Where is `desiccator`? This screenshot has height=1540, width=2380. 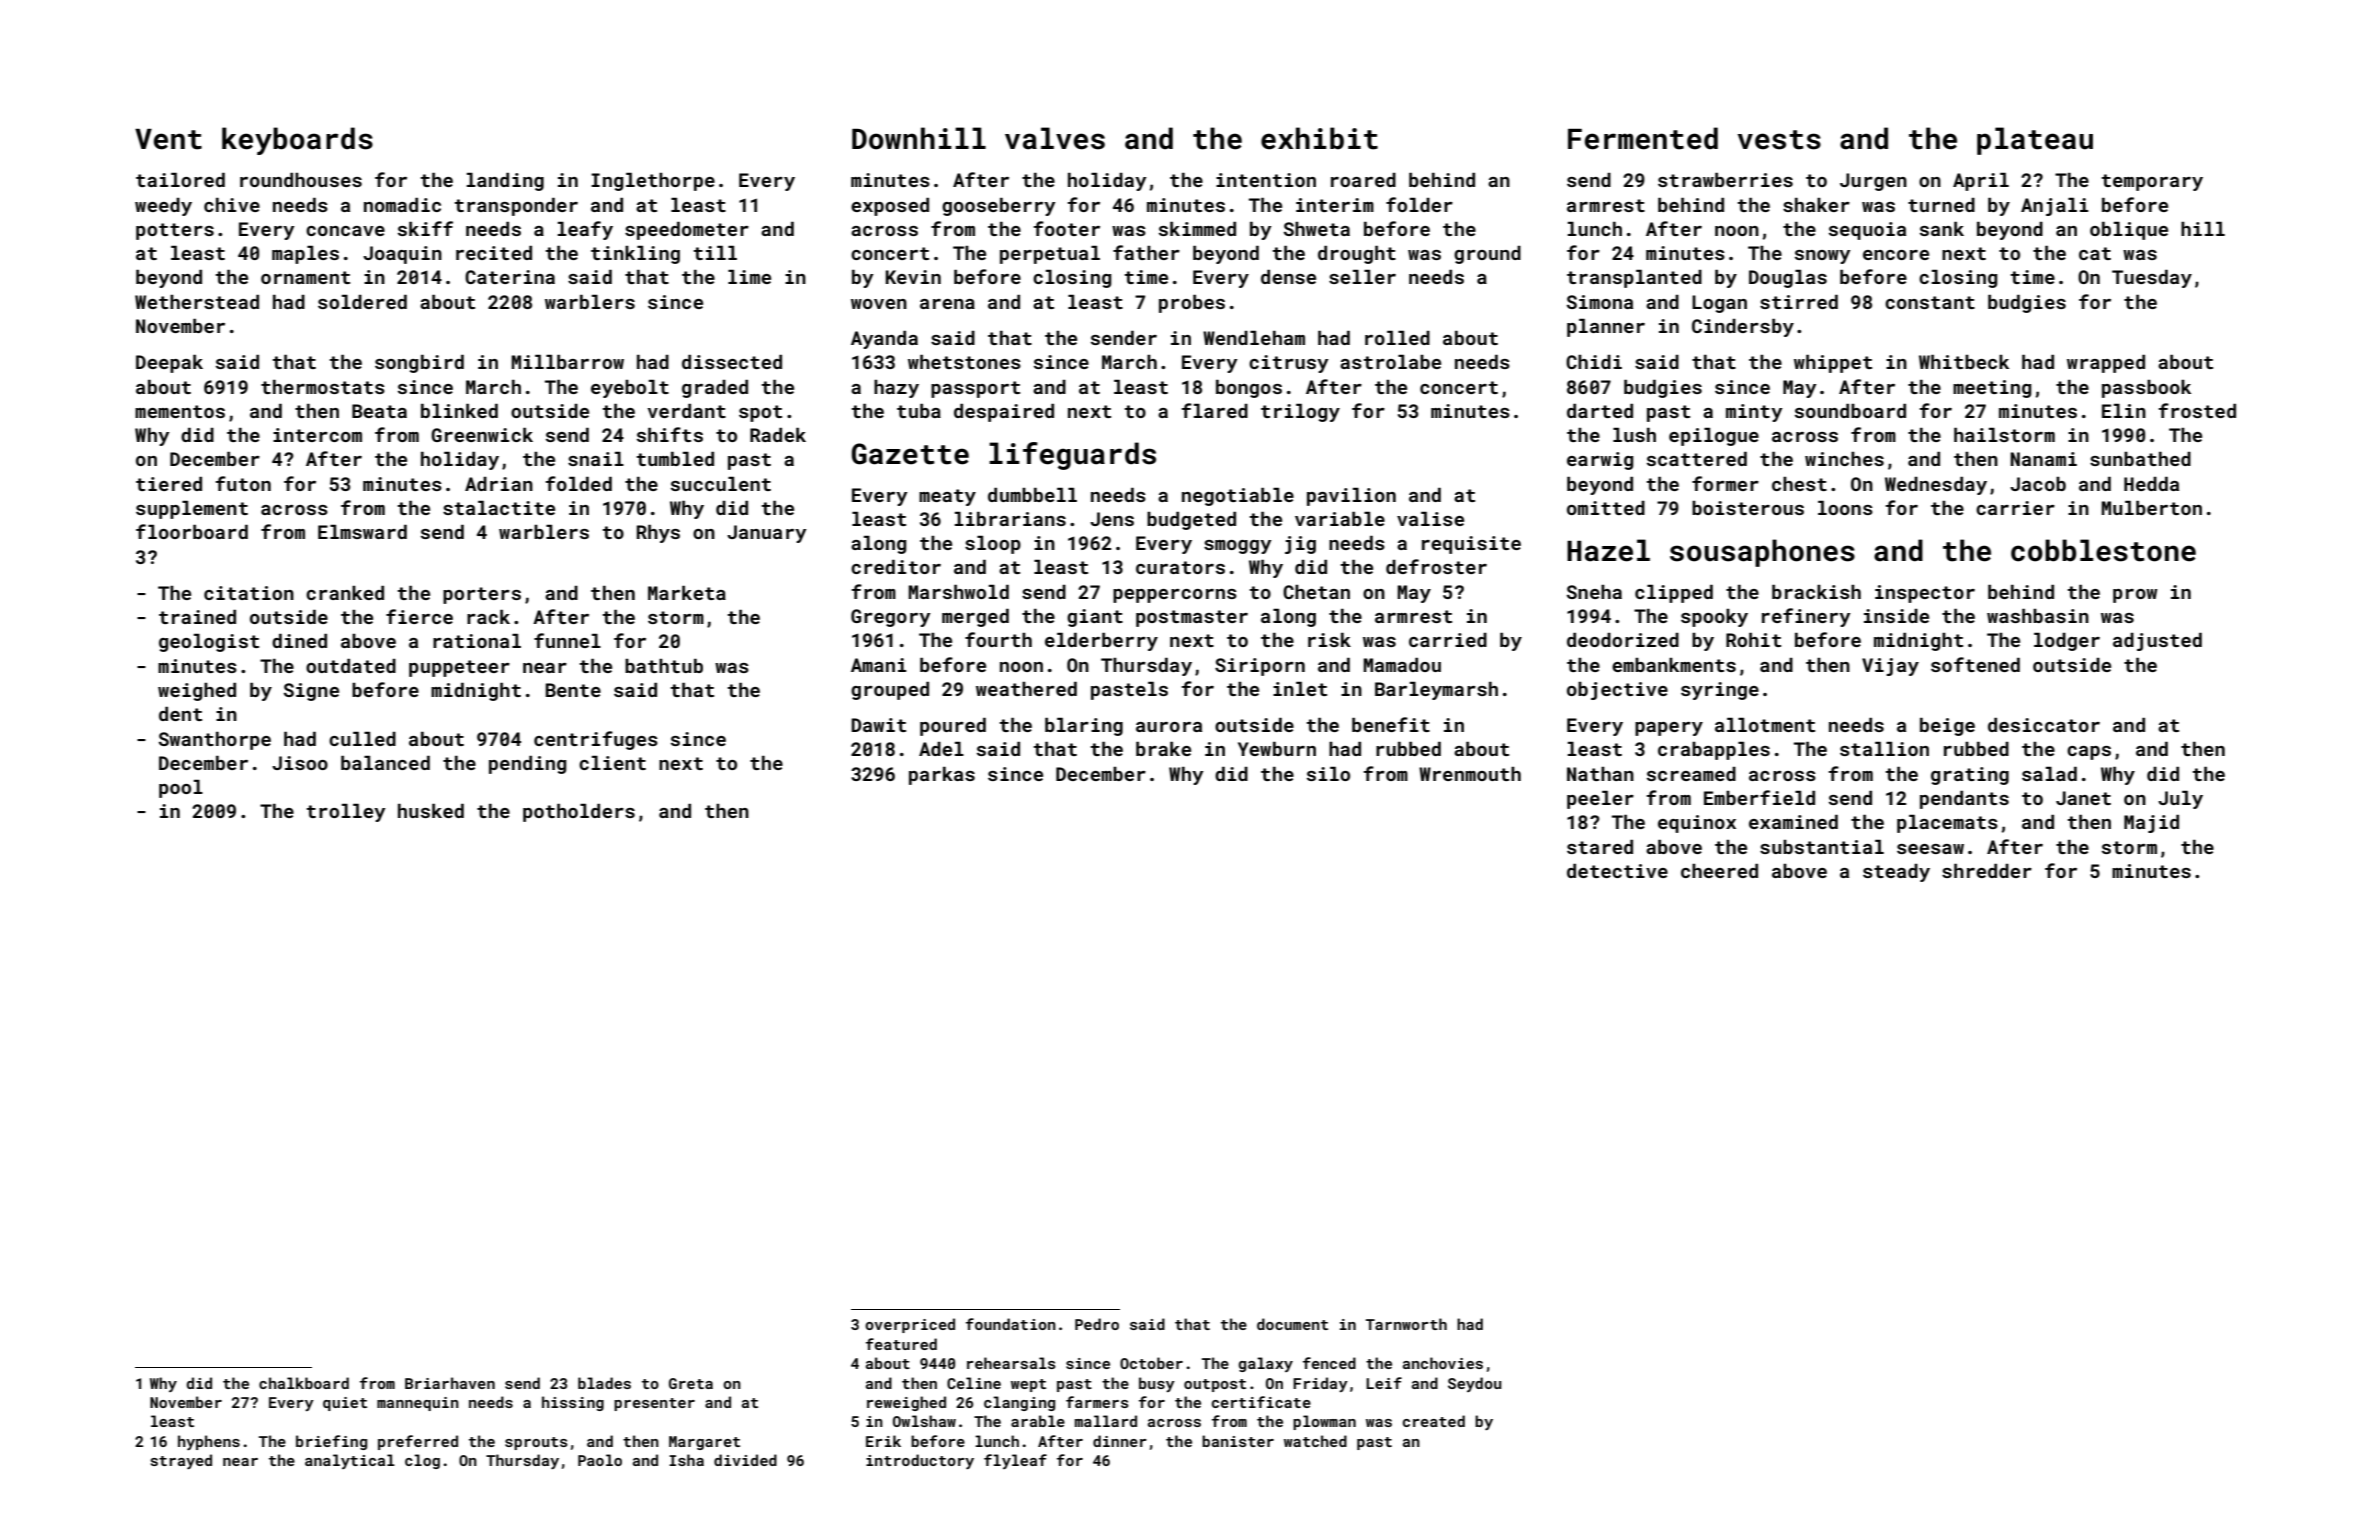 desiccator is located at coordinates (2044, 725).
